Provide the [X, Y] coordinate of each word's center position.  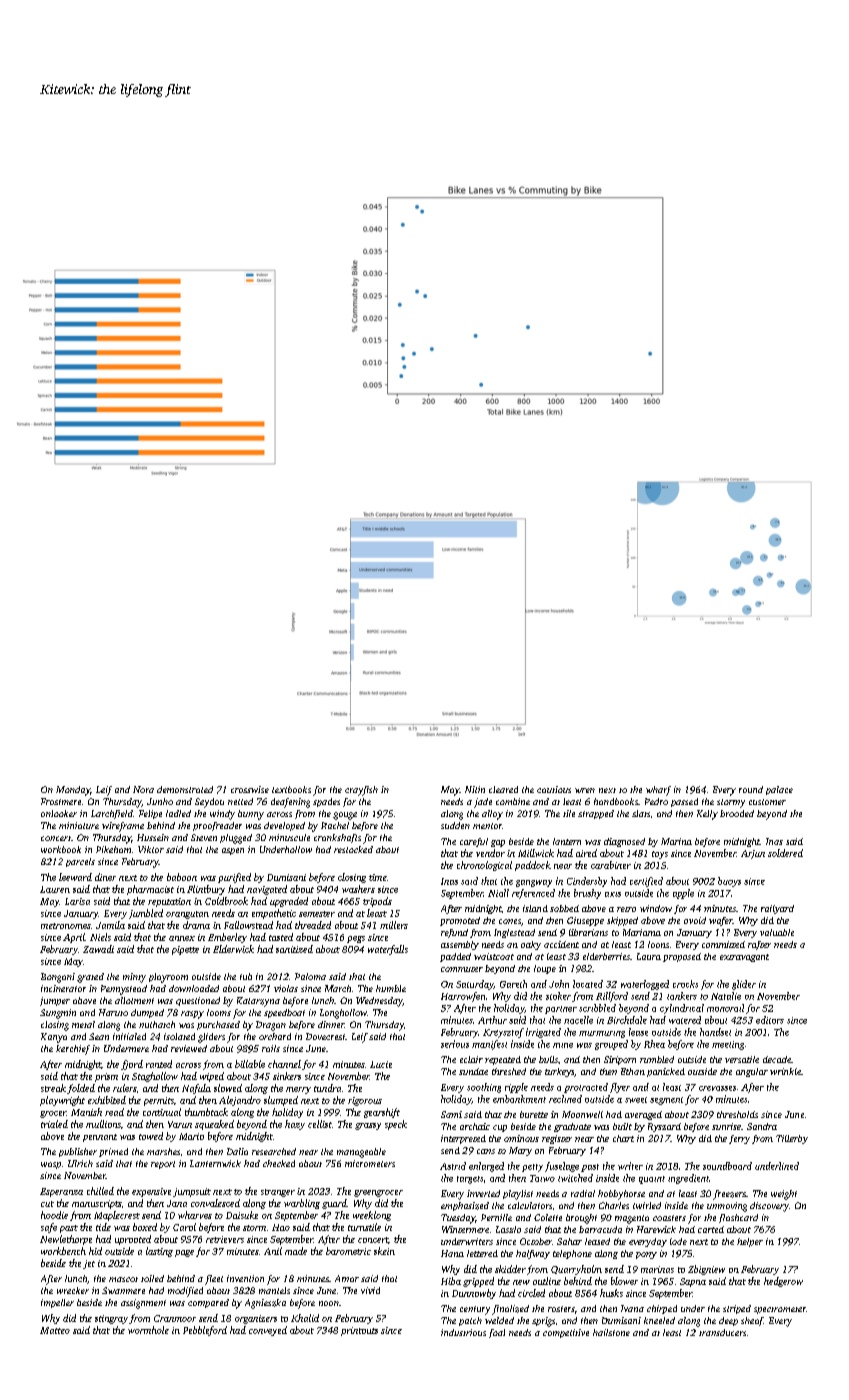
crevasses [717, 1088]
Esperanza [61, 1192]
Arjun [753, 854]
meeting [728, 1045]
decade [777, 1059]
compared [208, 1303]
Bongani [58, 978]
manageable [361, 1153]
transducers [722, 1332]
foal [497, 1333]
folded [81, 1089]
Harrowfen [463, 997]
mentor [487, 826]
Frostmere [61, 801]
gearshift [382, 1113]
